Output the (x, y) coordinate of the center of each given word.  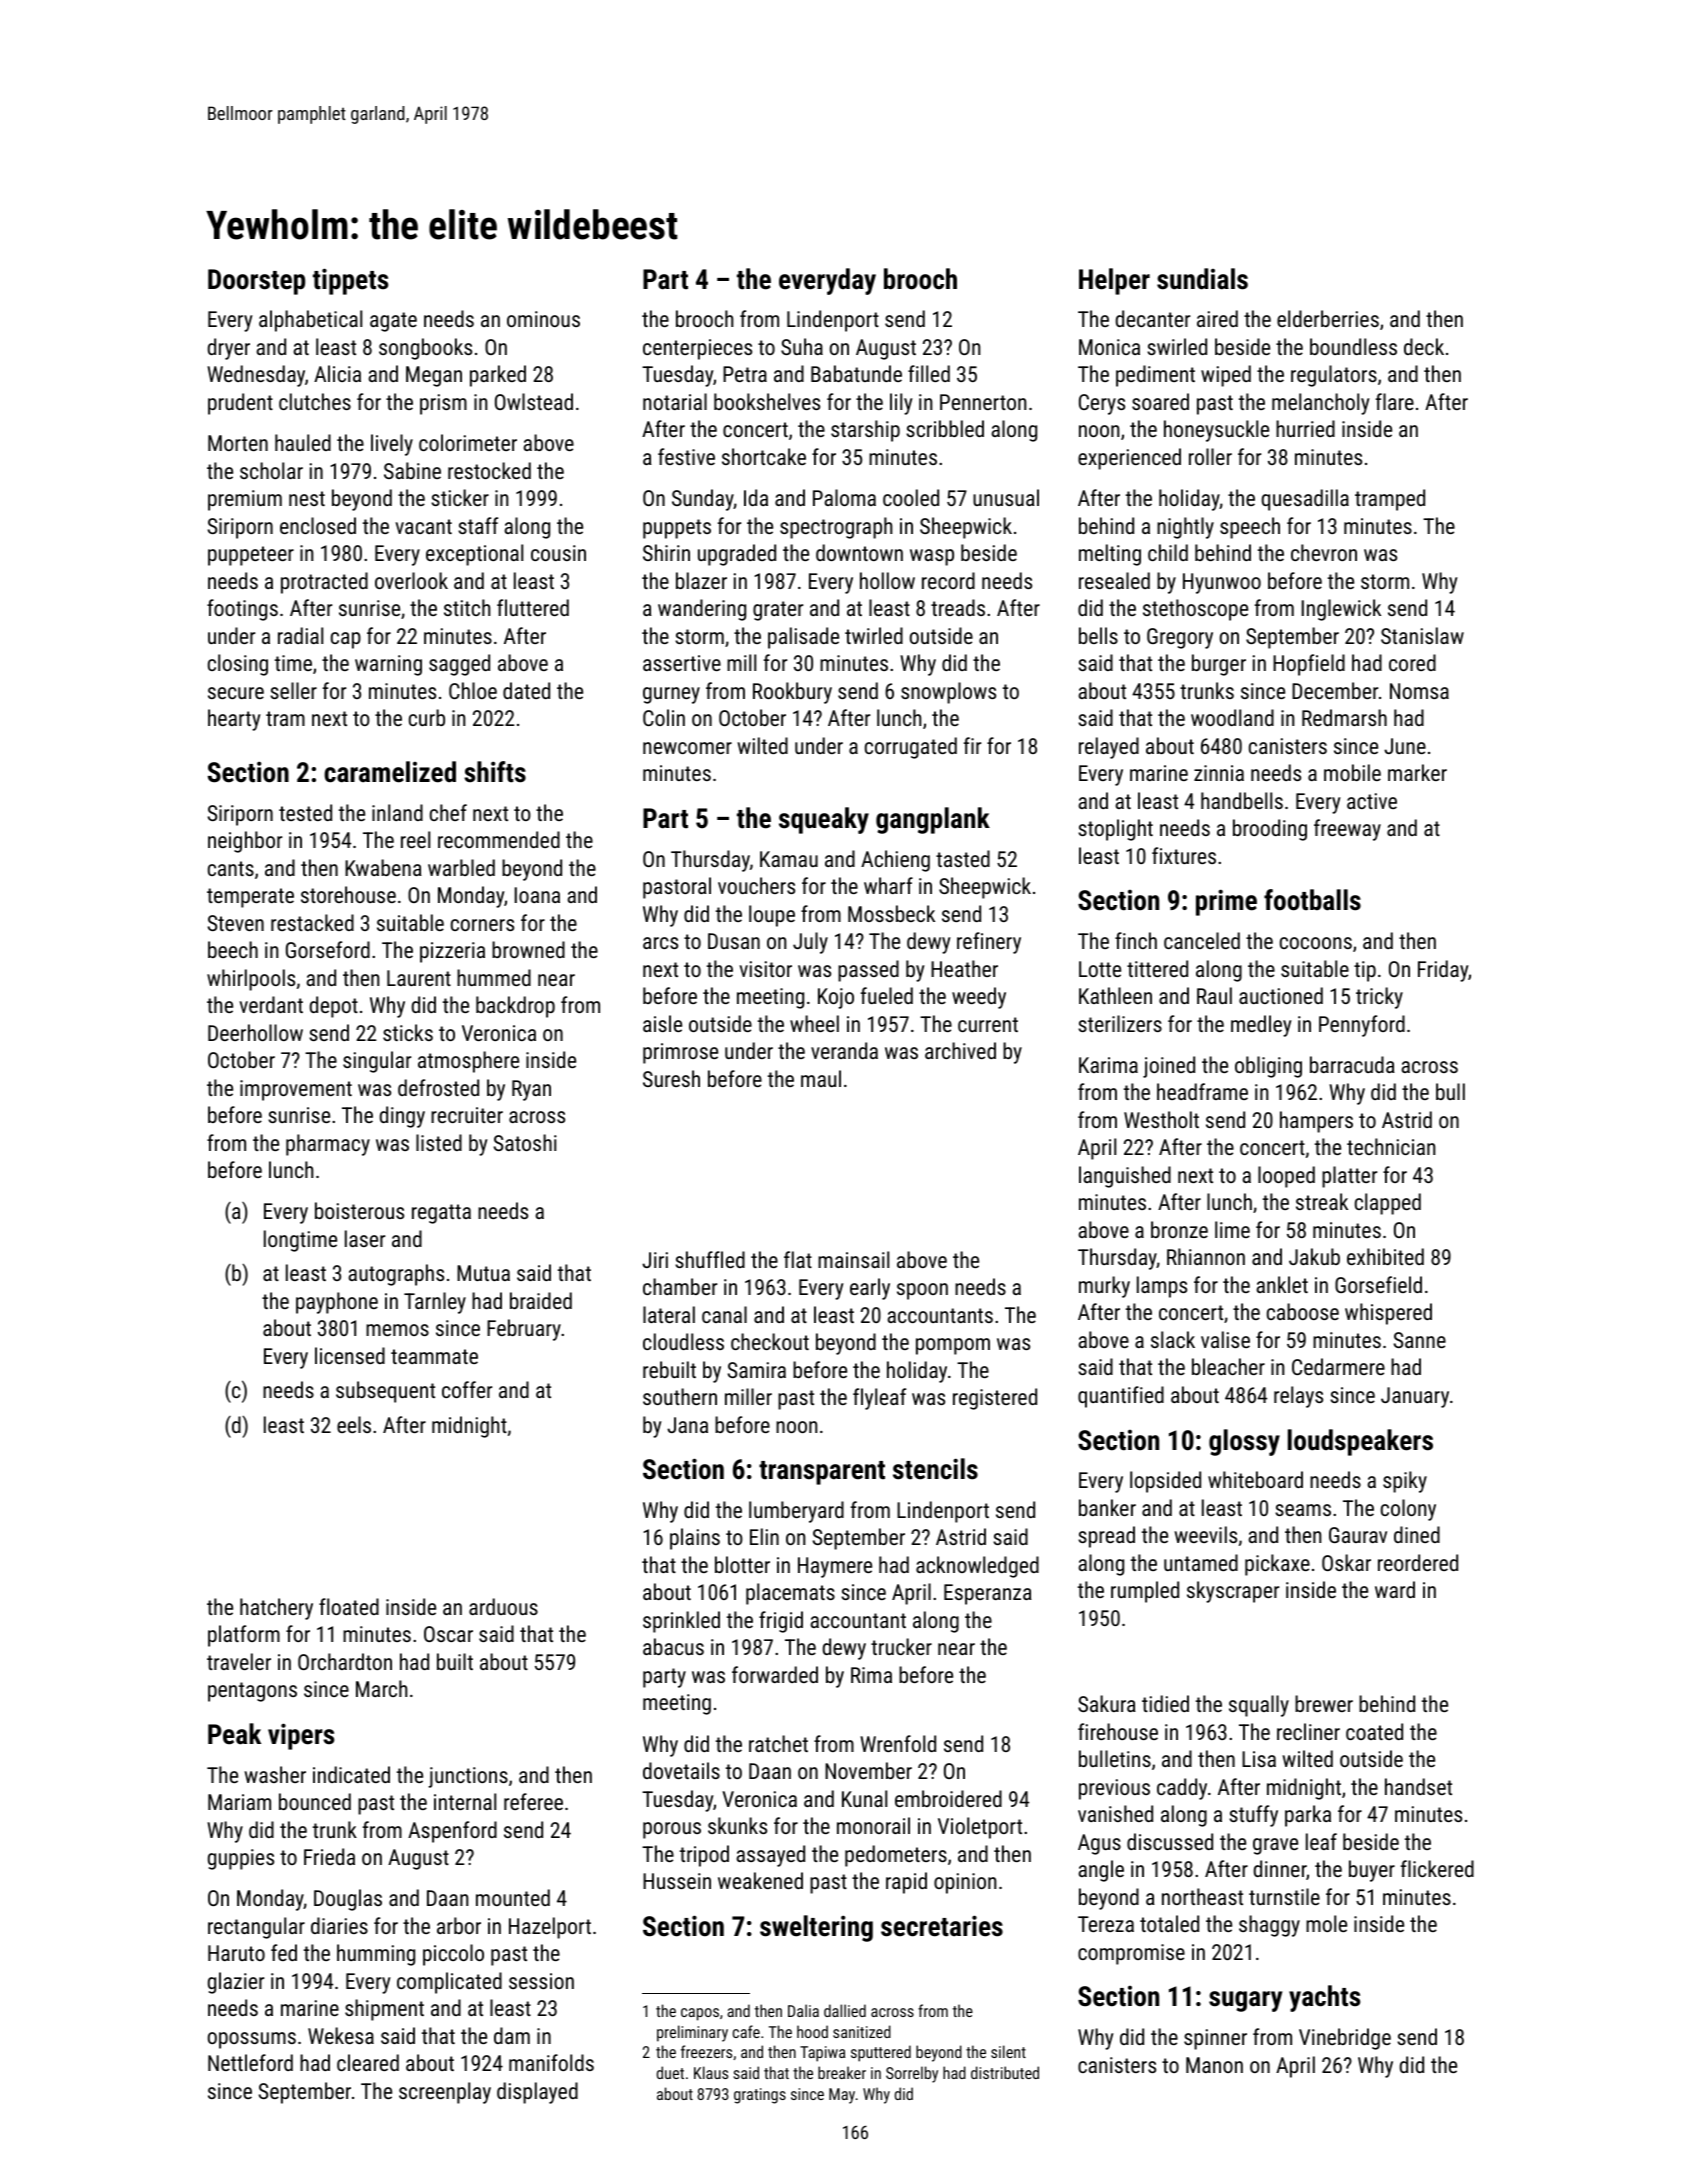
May (842, 2096)
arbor (459, 1925)
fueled (887, 995)
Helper (1114, 281)
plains (695, 1539)
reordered (1418, 1562)
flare (1395, 401)
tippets (350, 281)
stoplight (1115, 830)
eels (354, 1424)
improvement (296, 1090)
